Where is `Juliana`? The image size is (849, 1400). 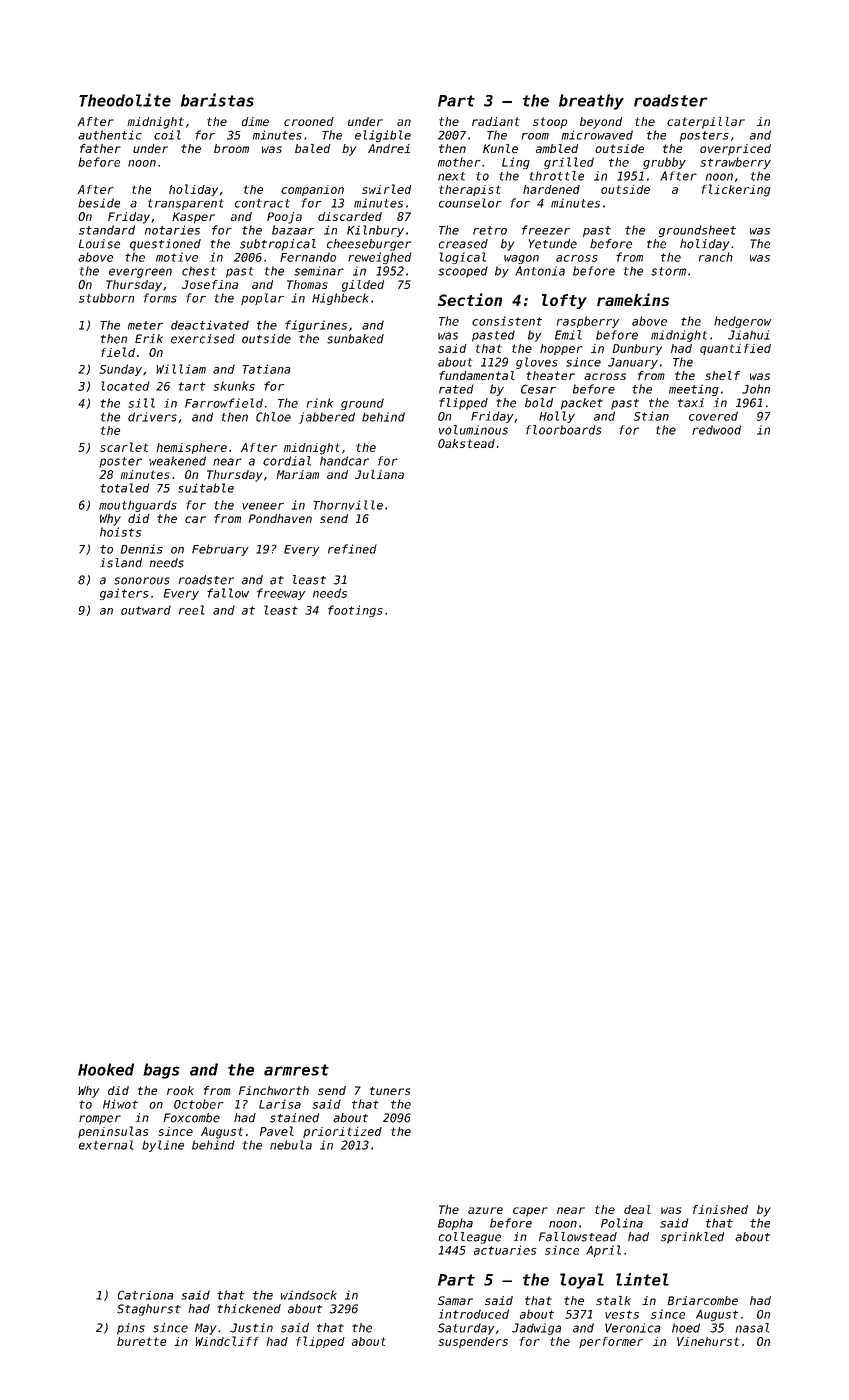
Juliana is located at coordinates (379, 474).
